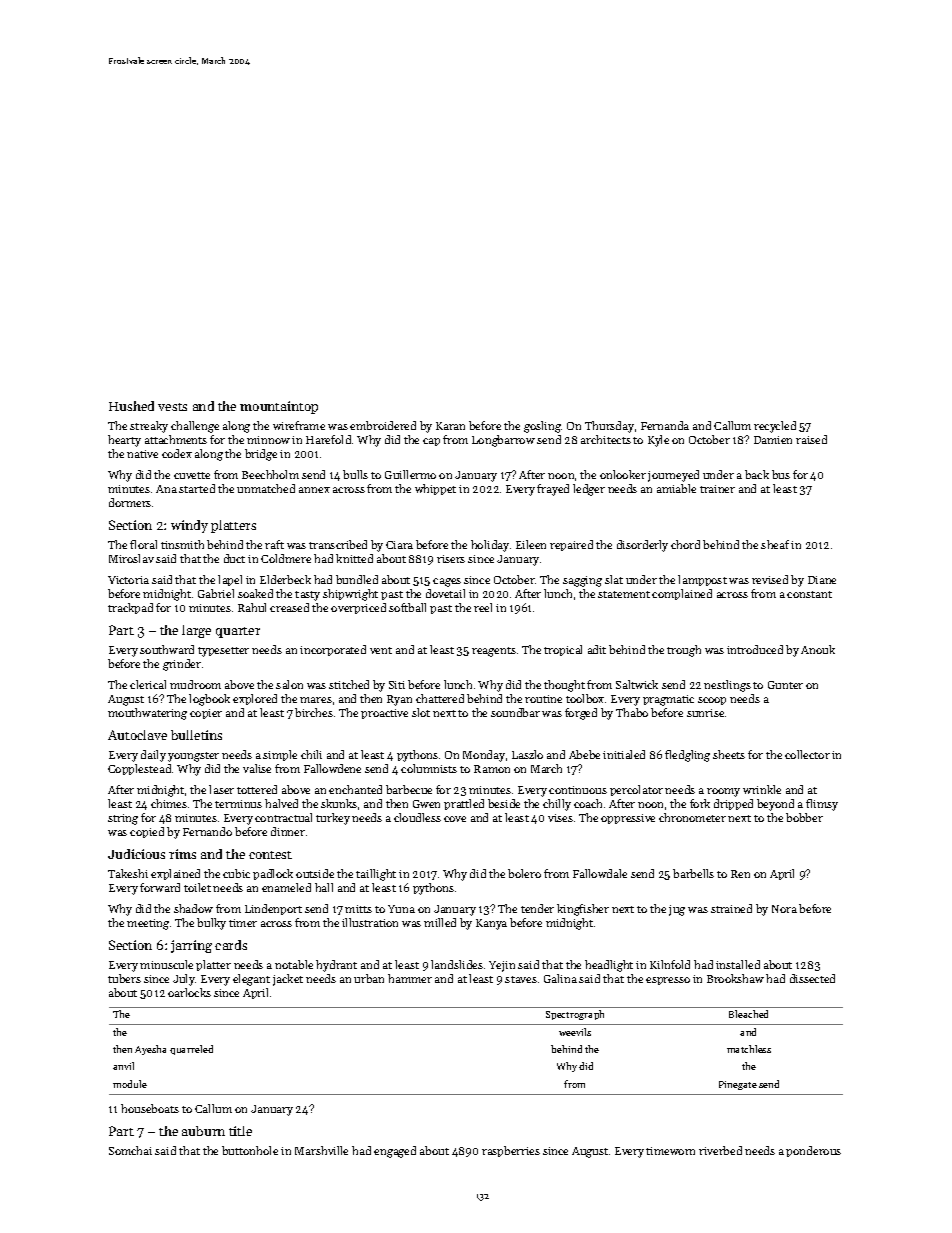  What do you see at coordinates (184, 980) in the document?
I see `July` at bounding box center [184, 980].
